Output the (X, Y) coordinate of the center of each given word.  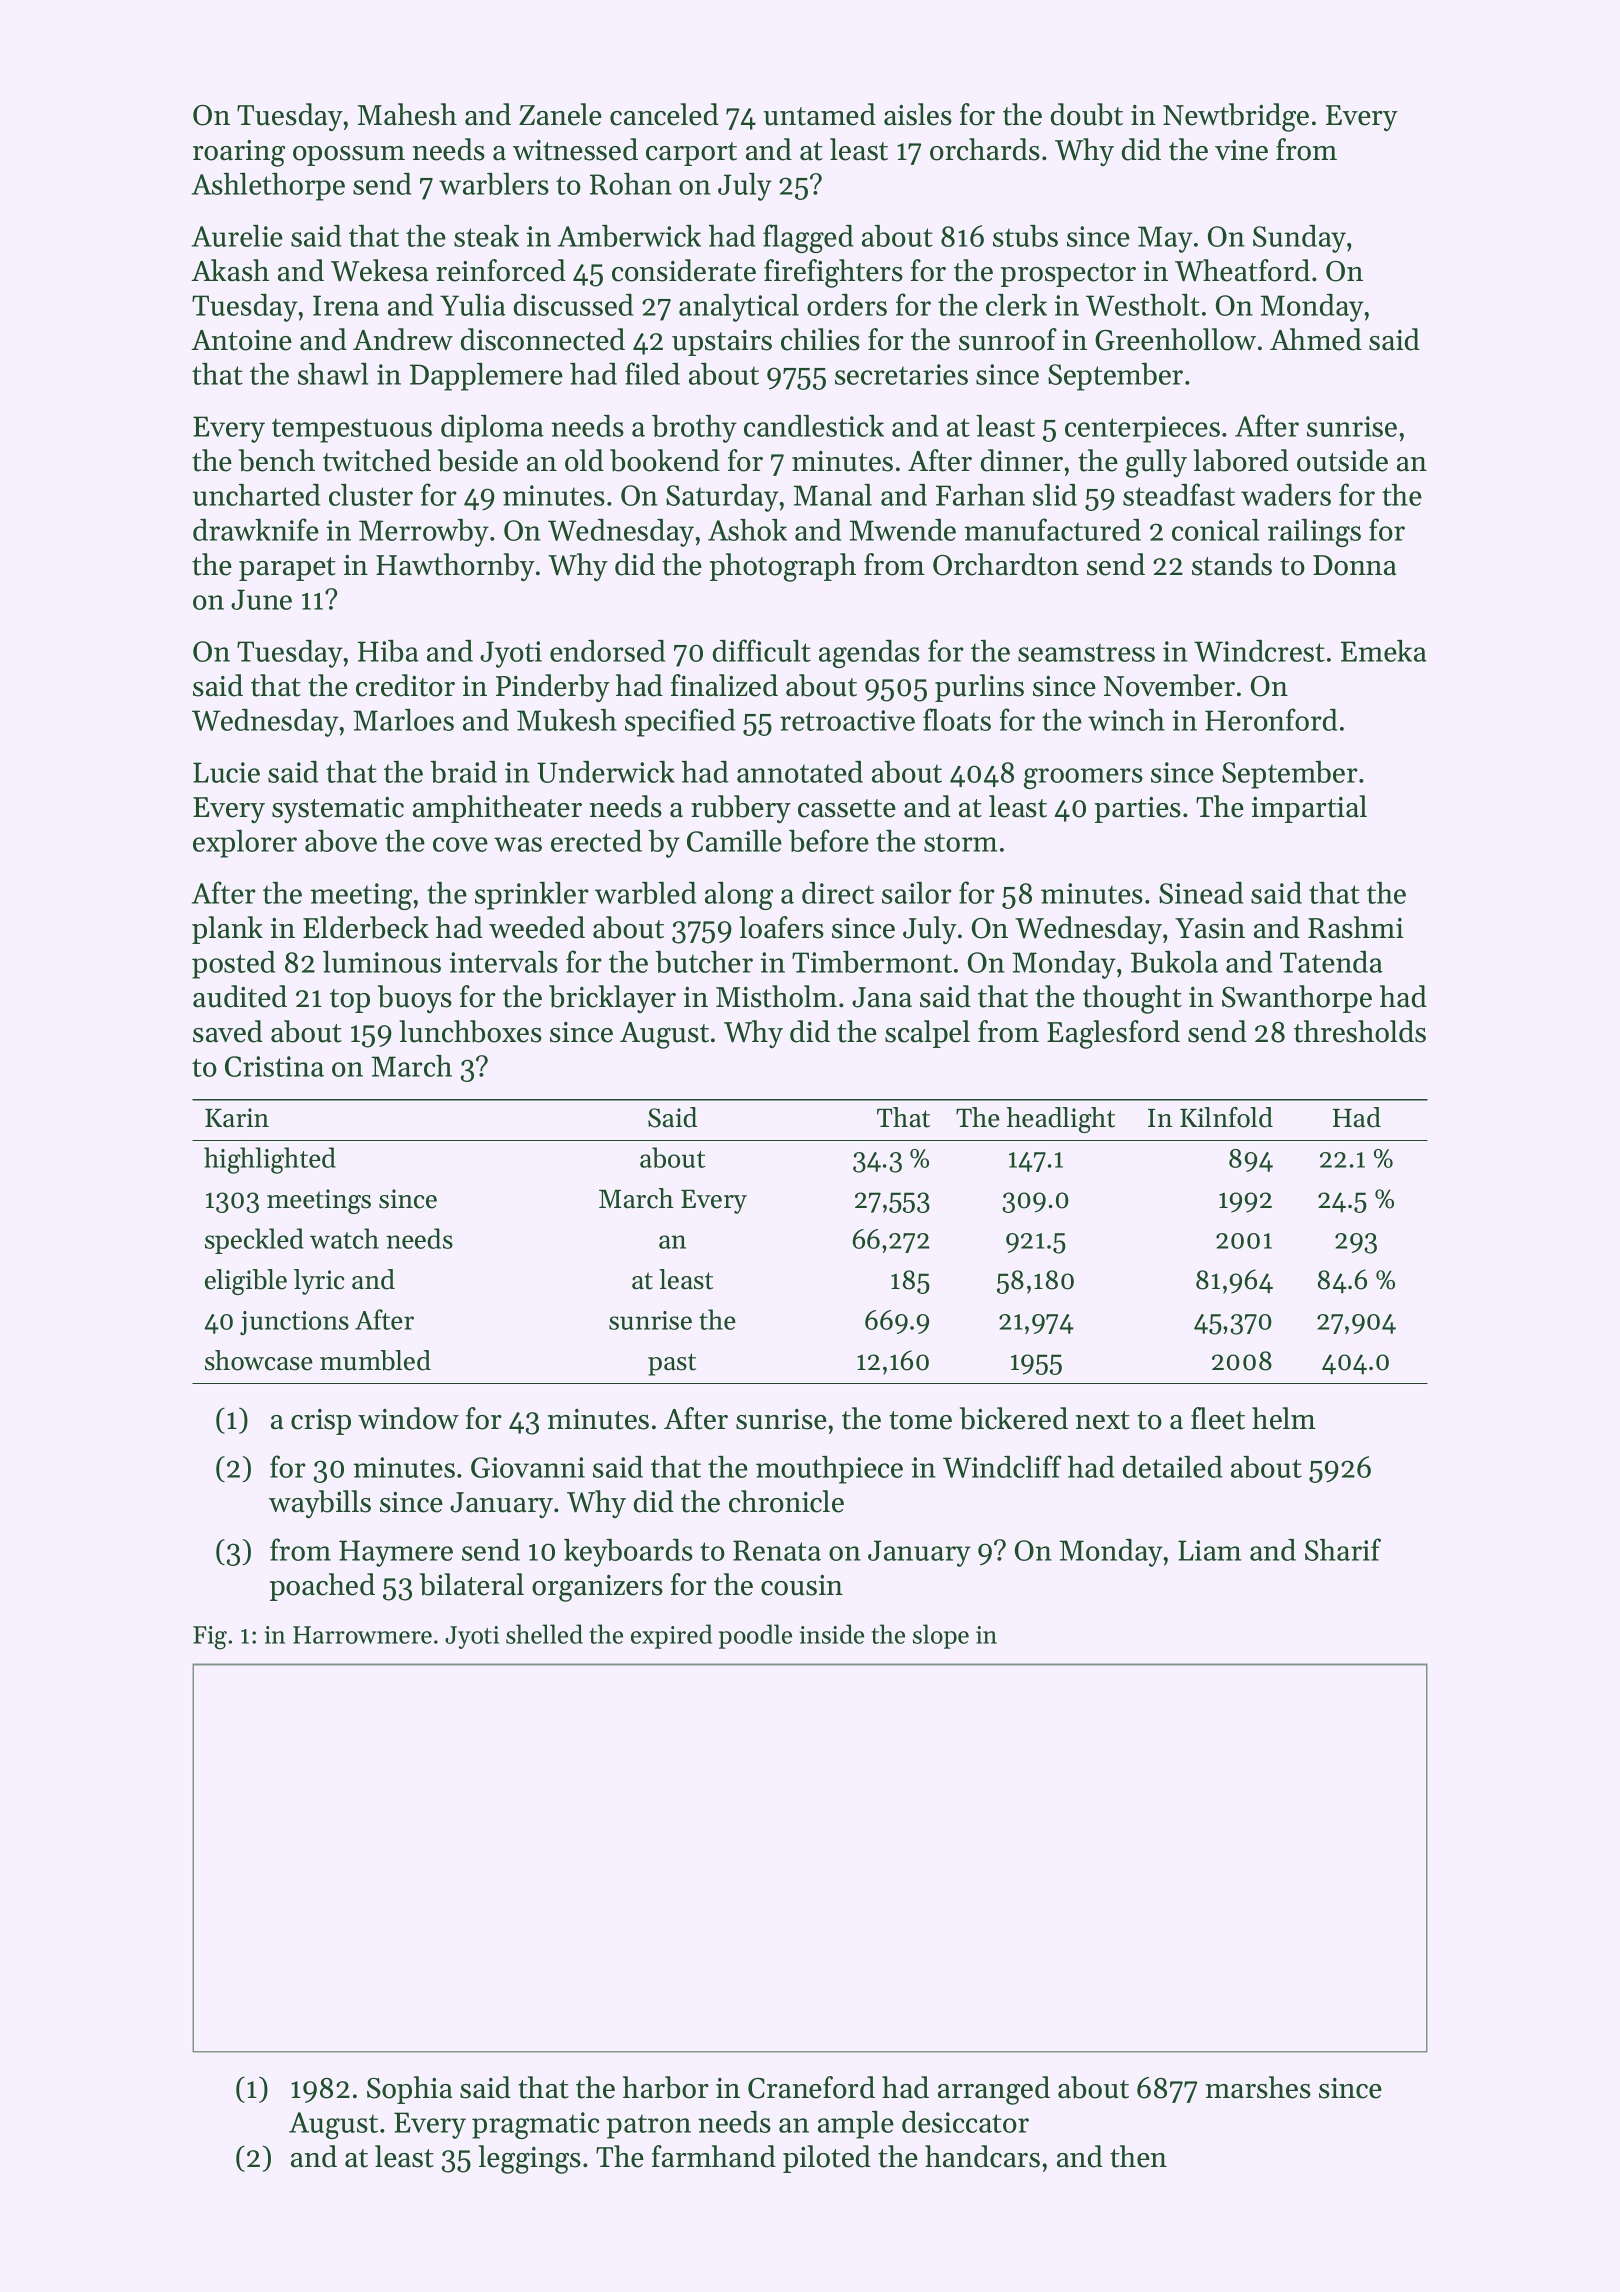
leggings (530, 2159)
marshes (1258, 2087)
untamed (820, 114)
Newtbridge (1236, 117)
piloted (827, 2159)
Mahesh (407, 114)
